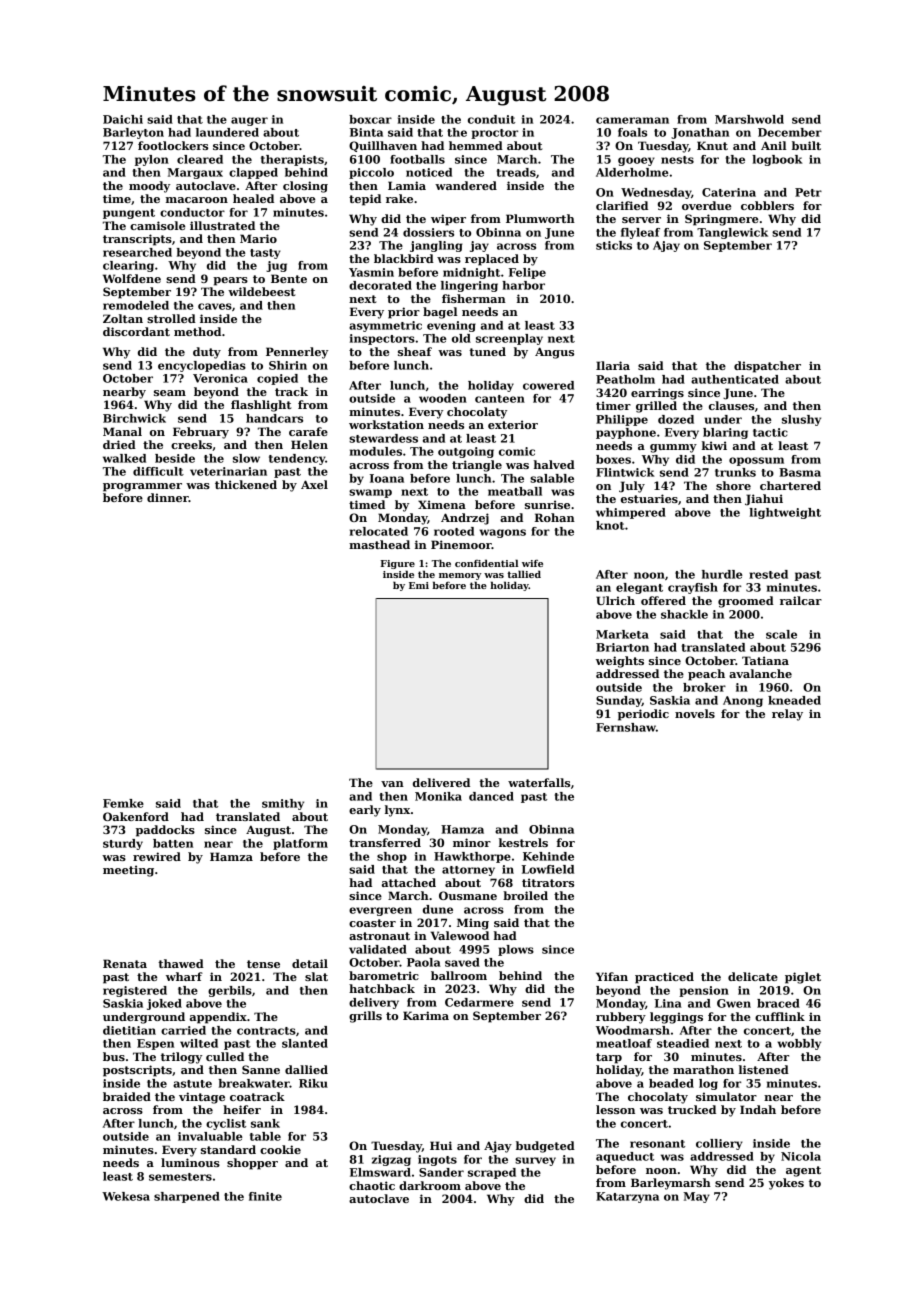 The height and width of the screenshot is (1308, 924). Describe the element at coordinates (391, 1160) in the screenshot. I see `zigzag` at that location.
